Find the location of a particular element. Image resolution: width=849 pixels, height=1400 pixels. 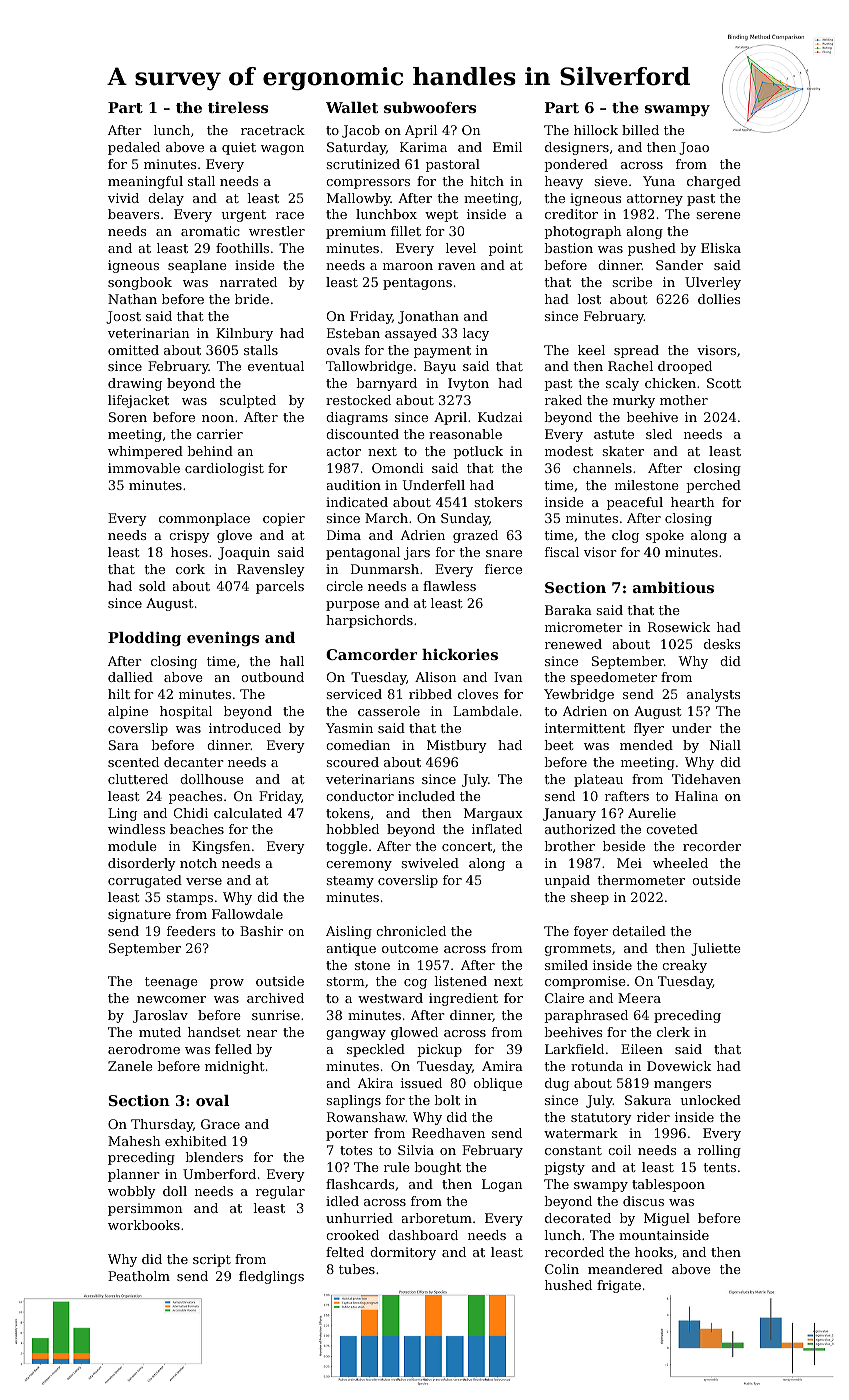

Tallowbridge is located at coordinates (369, 367).
